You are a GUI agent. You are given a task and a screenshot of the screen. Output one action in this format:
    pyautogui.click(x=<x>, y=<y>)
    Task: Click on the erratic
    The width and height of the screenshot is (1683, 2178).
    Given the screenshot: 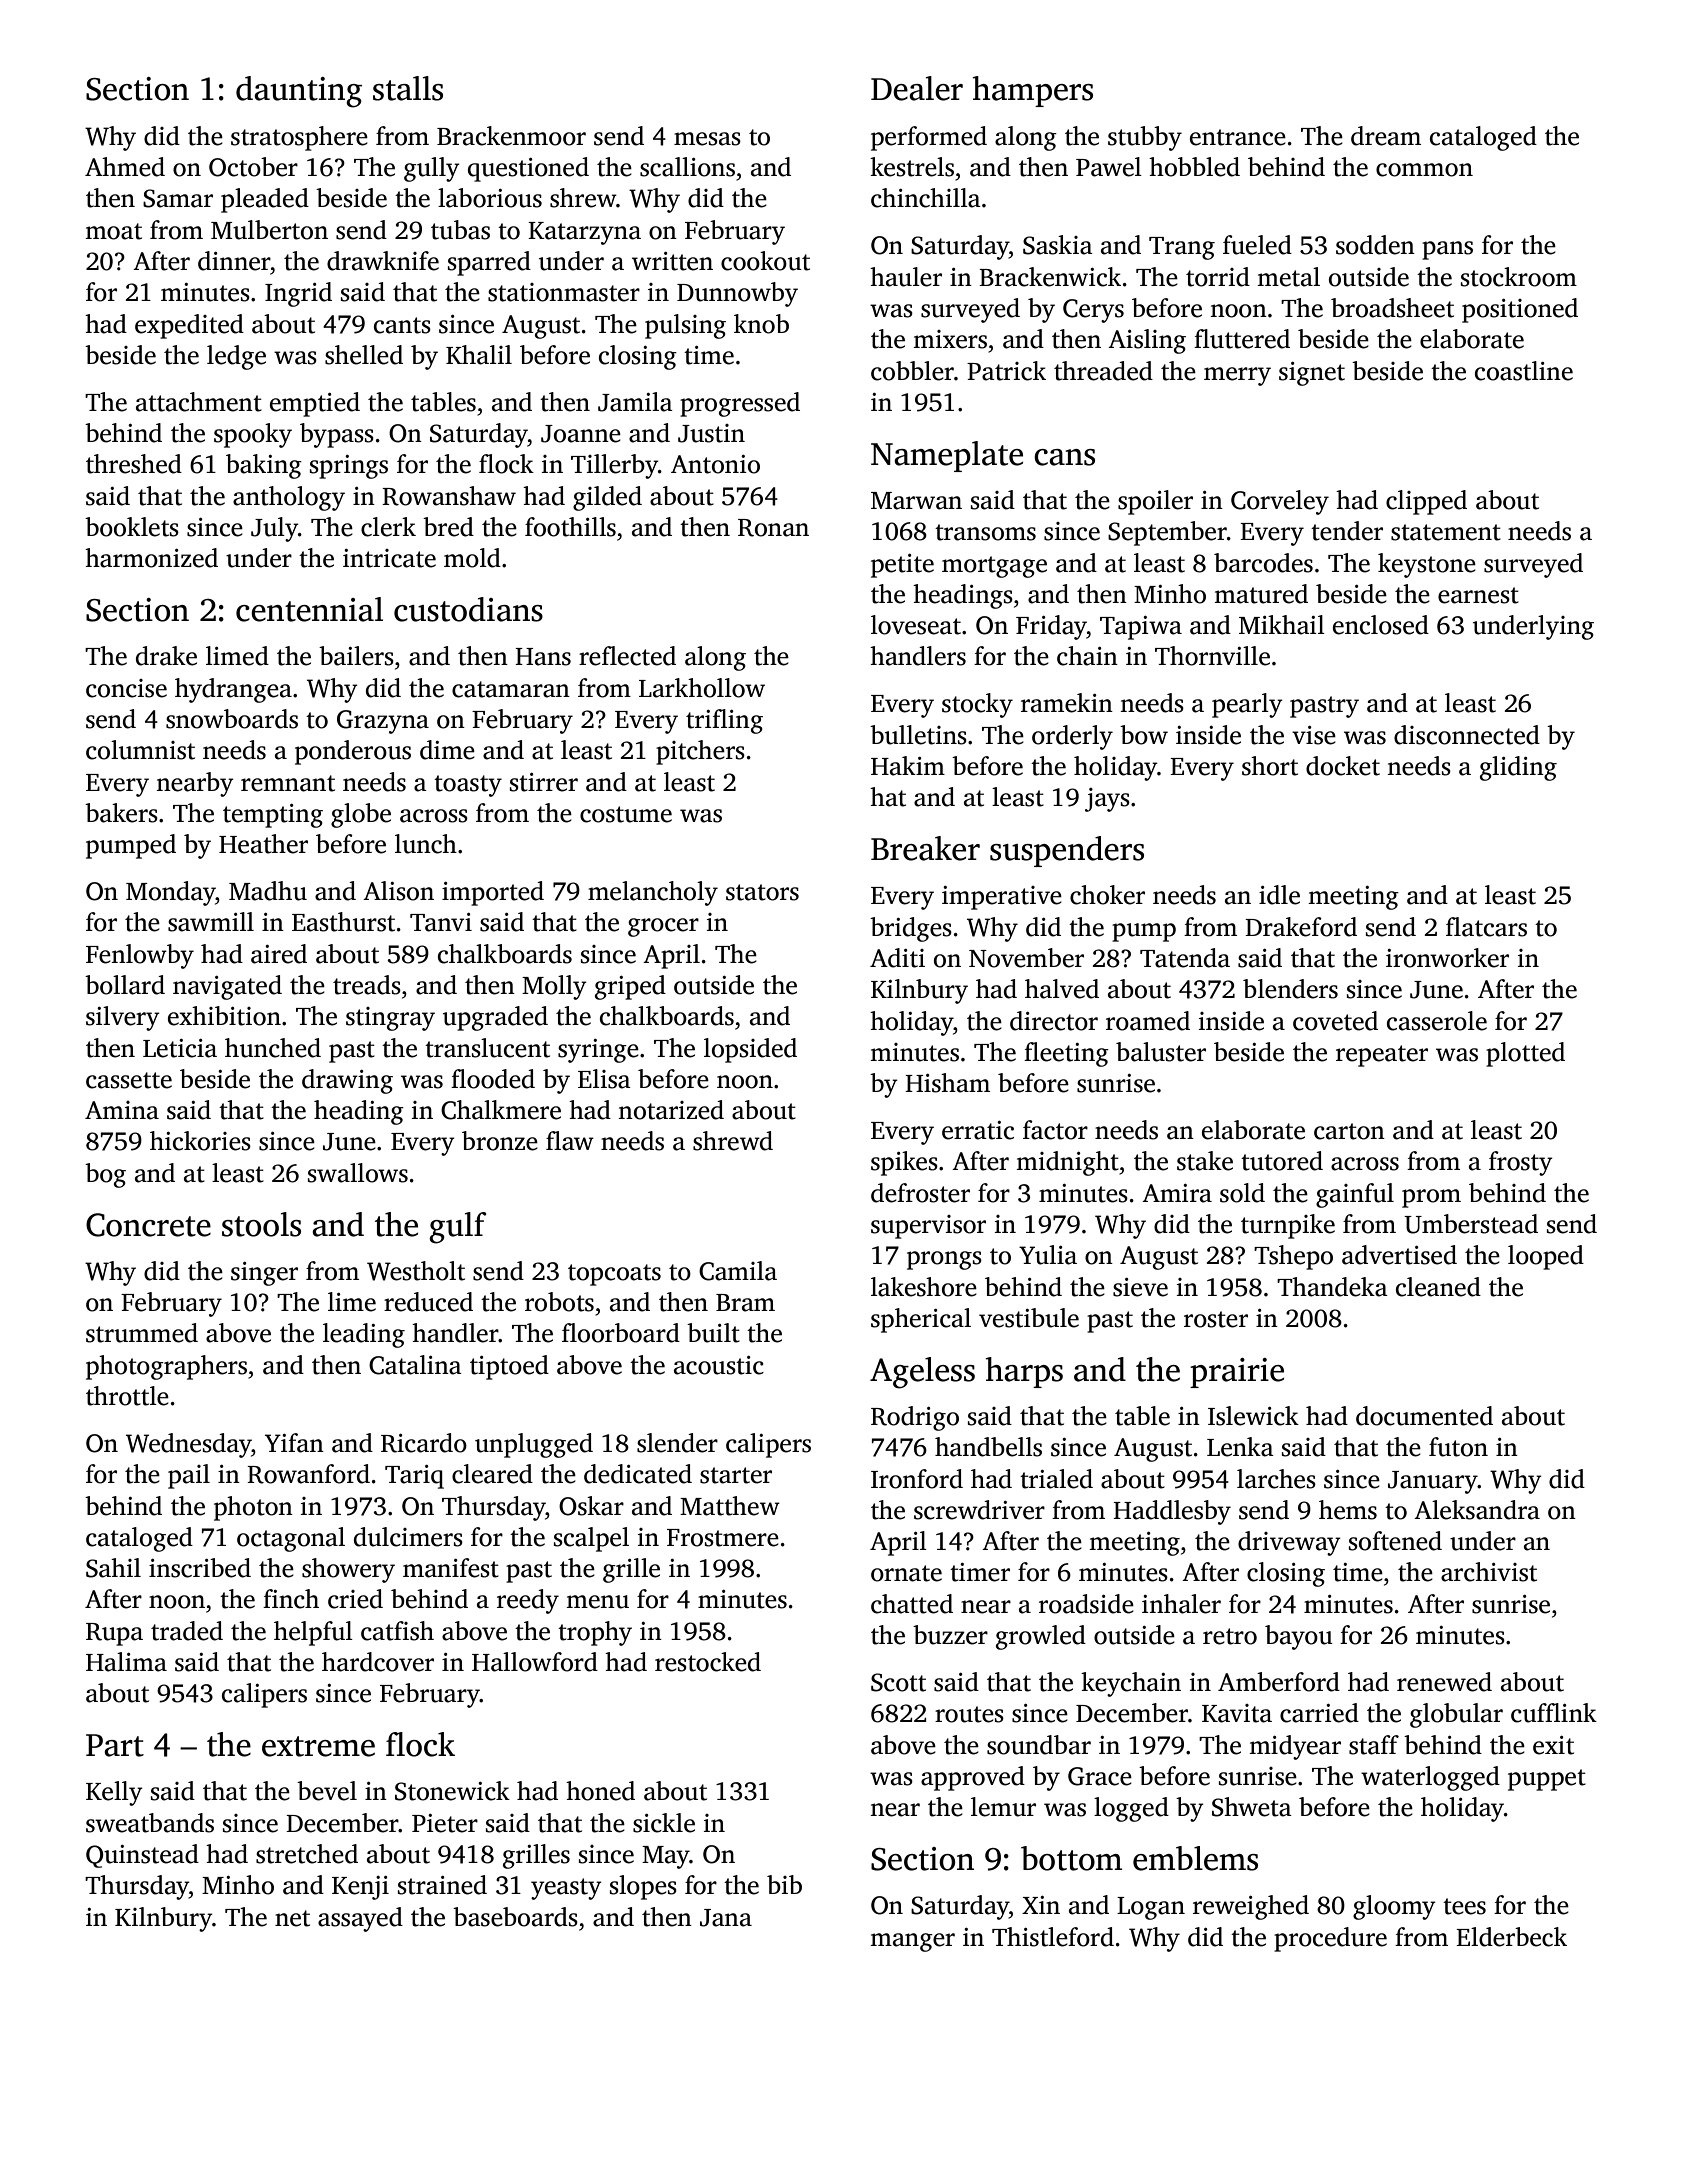 What is the action you would take?
    pyautogui.click(x=978, y=1130)
